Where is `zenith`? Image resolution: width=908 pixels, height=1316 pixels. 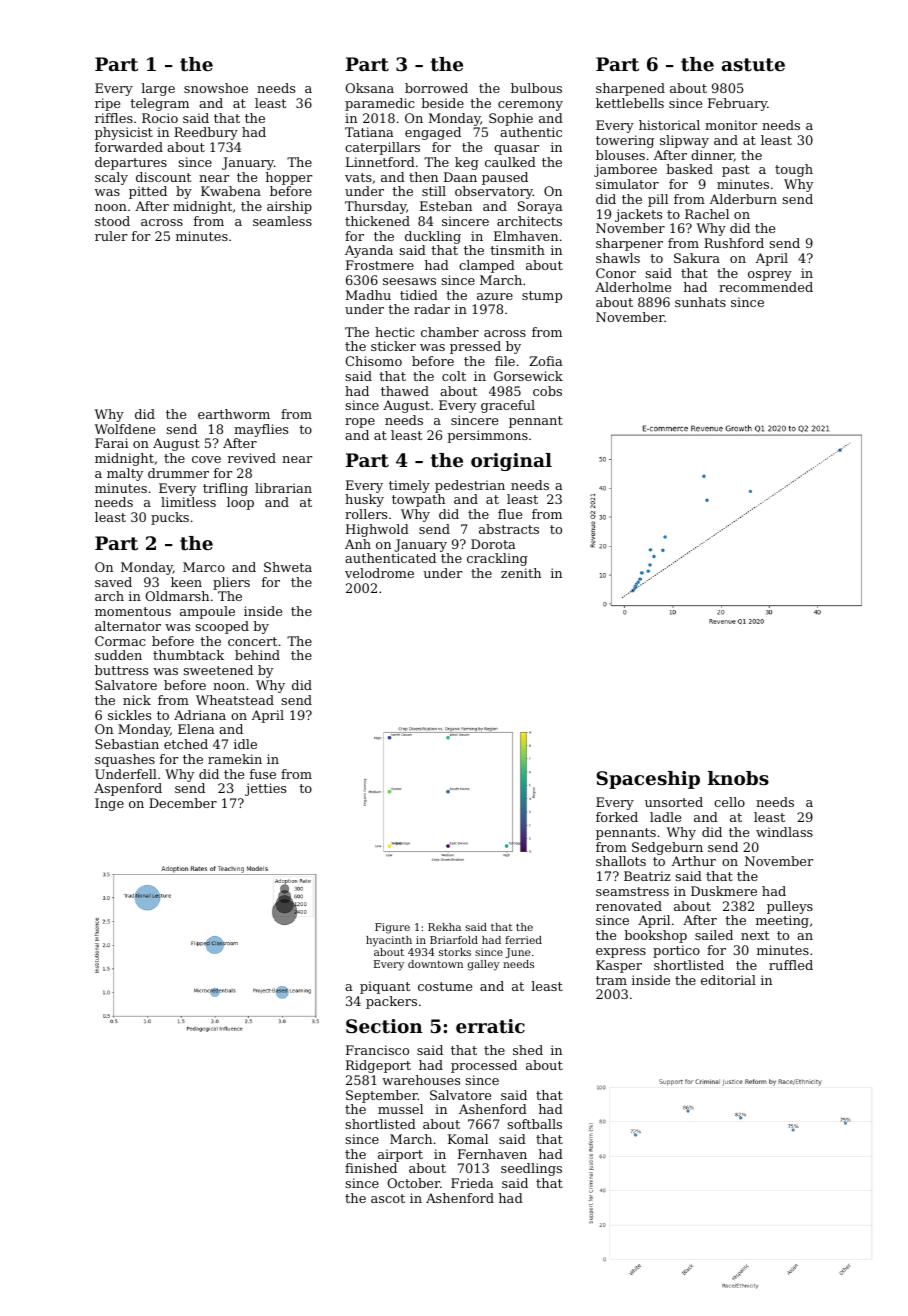 zenith is located at coordinates (521, 573).
